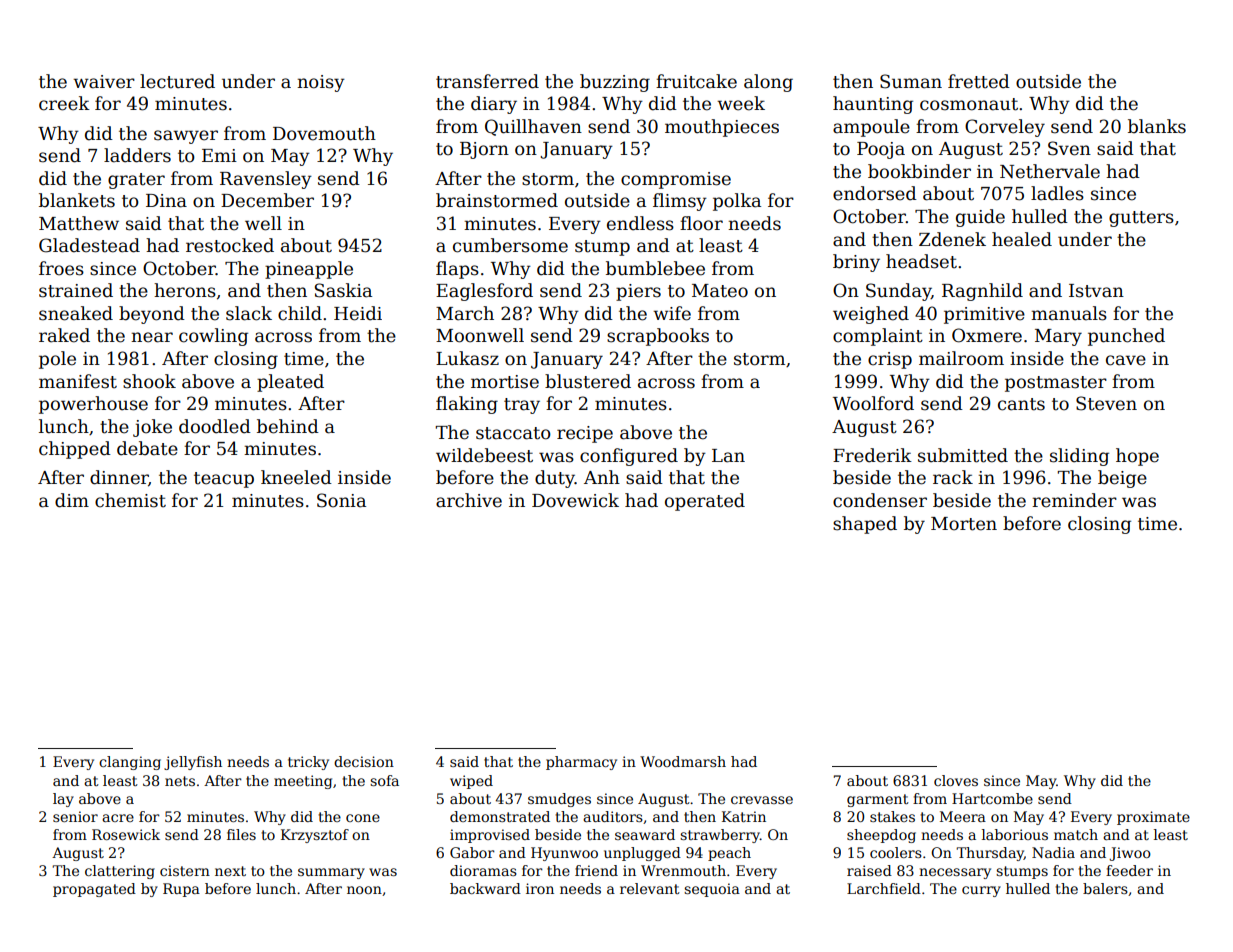 This screenshot has width=1233, height=952. Describe the element at coordinates (963, 455) in the screenshot. I see `submitted` at that location.
